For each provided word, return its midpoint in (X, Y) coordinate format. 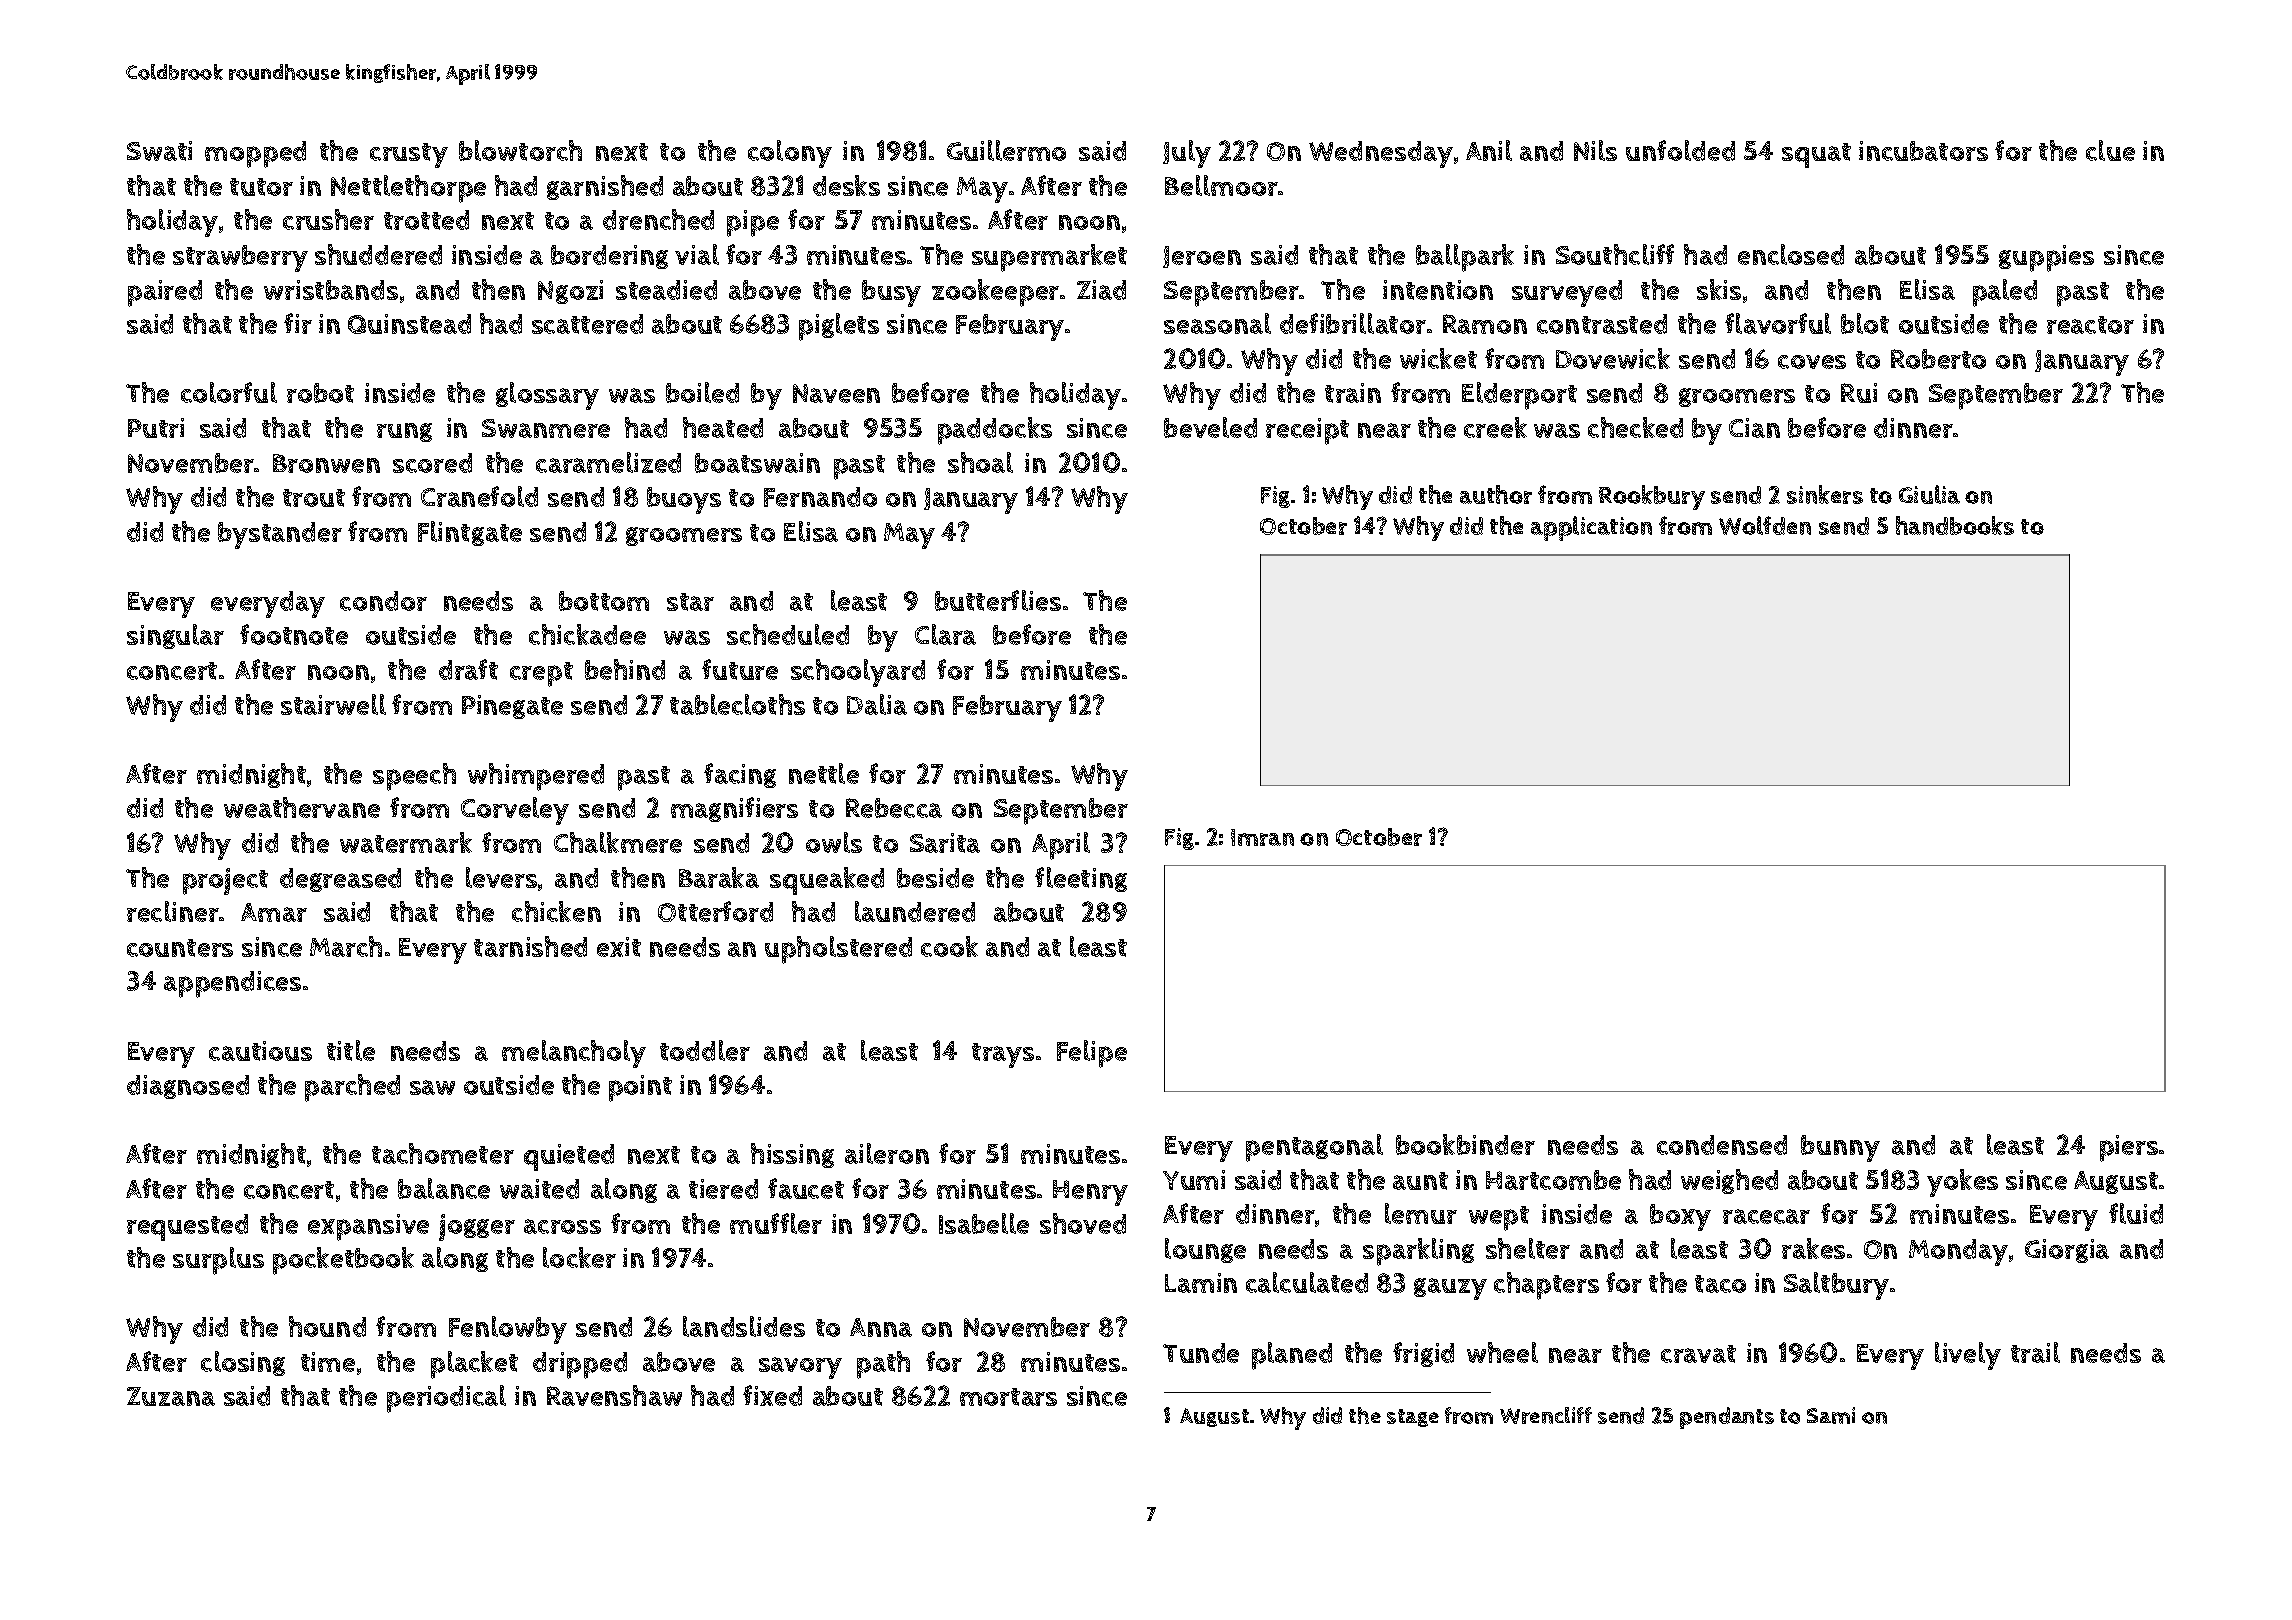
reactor (2090, 325)
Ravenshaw (614, 1395)
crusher (328, 219)
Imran (1262, 837)
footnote (294, 634)
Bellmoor (1221, 185)
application (1591, 528)
